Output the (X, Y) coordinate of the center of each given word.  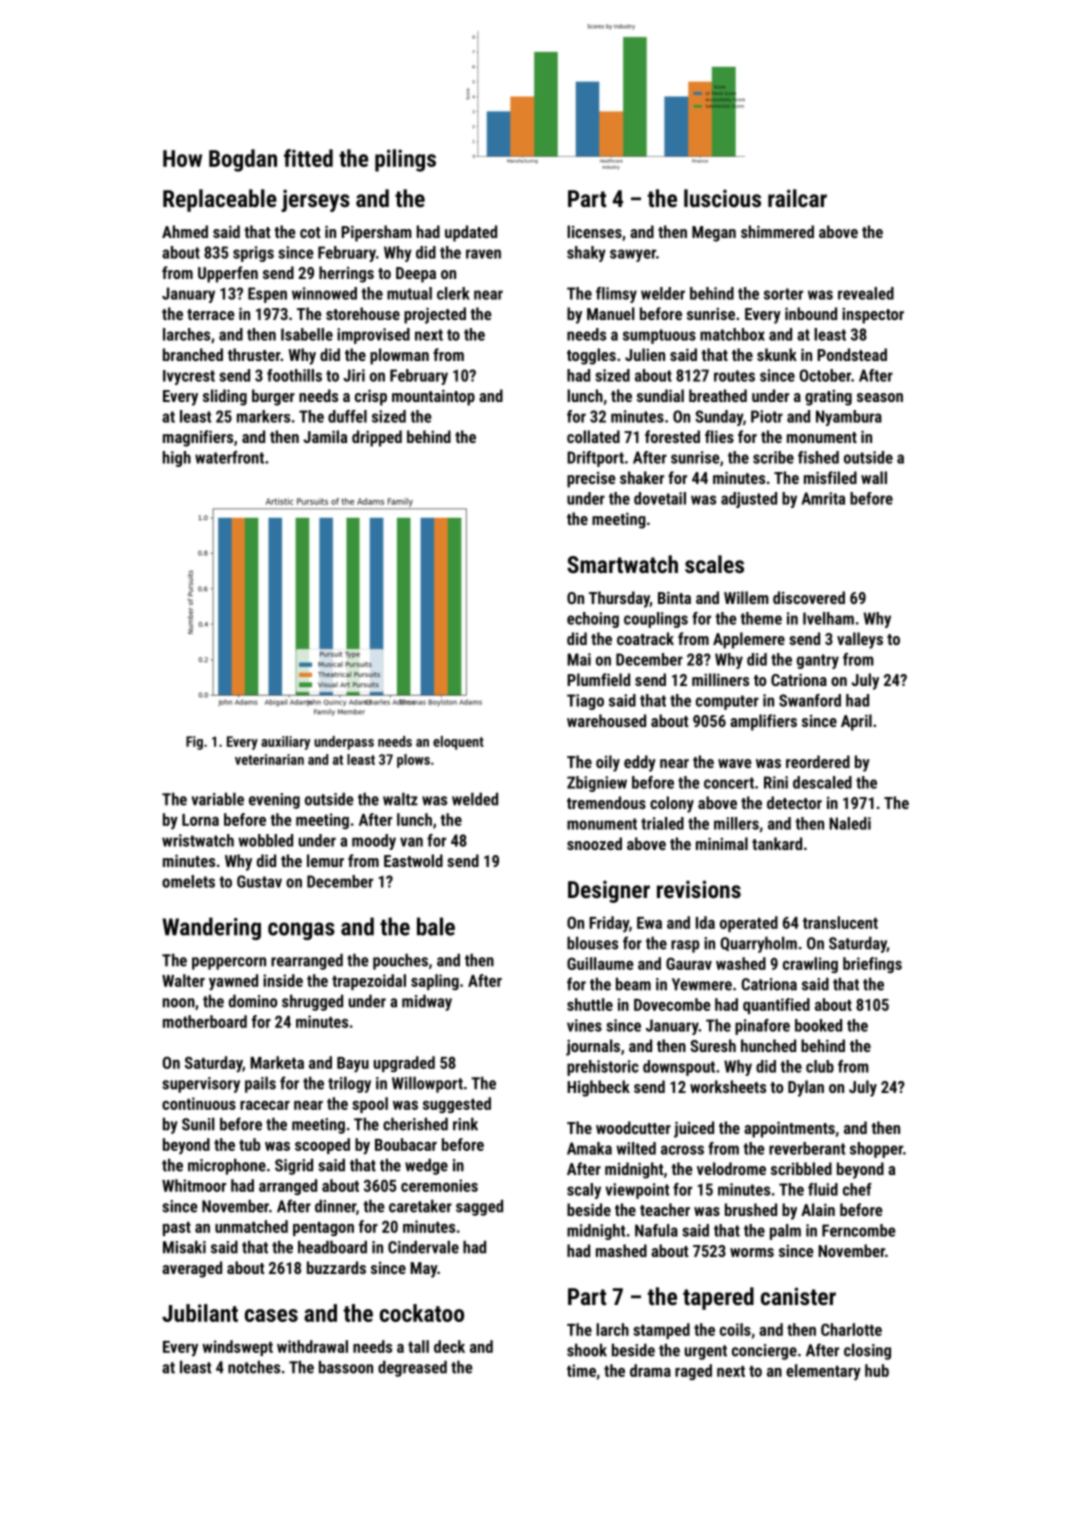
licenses (594, 231)
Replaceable (220, 200)
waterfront (229, 457)
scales (714, 564)
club (820, 1066)
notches (254, 1367)
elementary (823, 1372)
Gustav (259, 881)
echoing (593, 620)
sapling (435, 982)
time (581, 1370)
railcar (797, 198)
